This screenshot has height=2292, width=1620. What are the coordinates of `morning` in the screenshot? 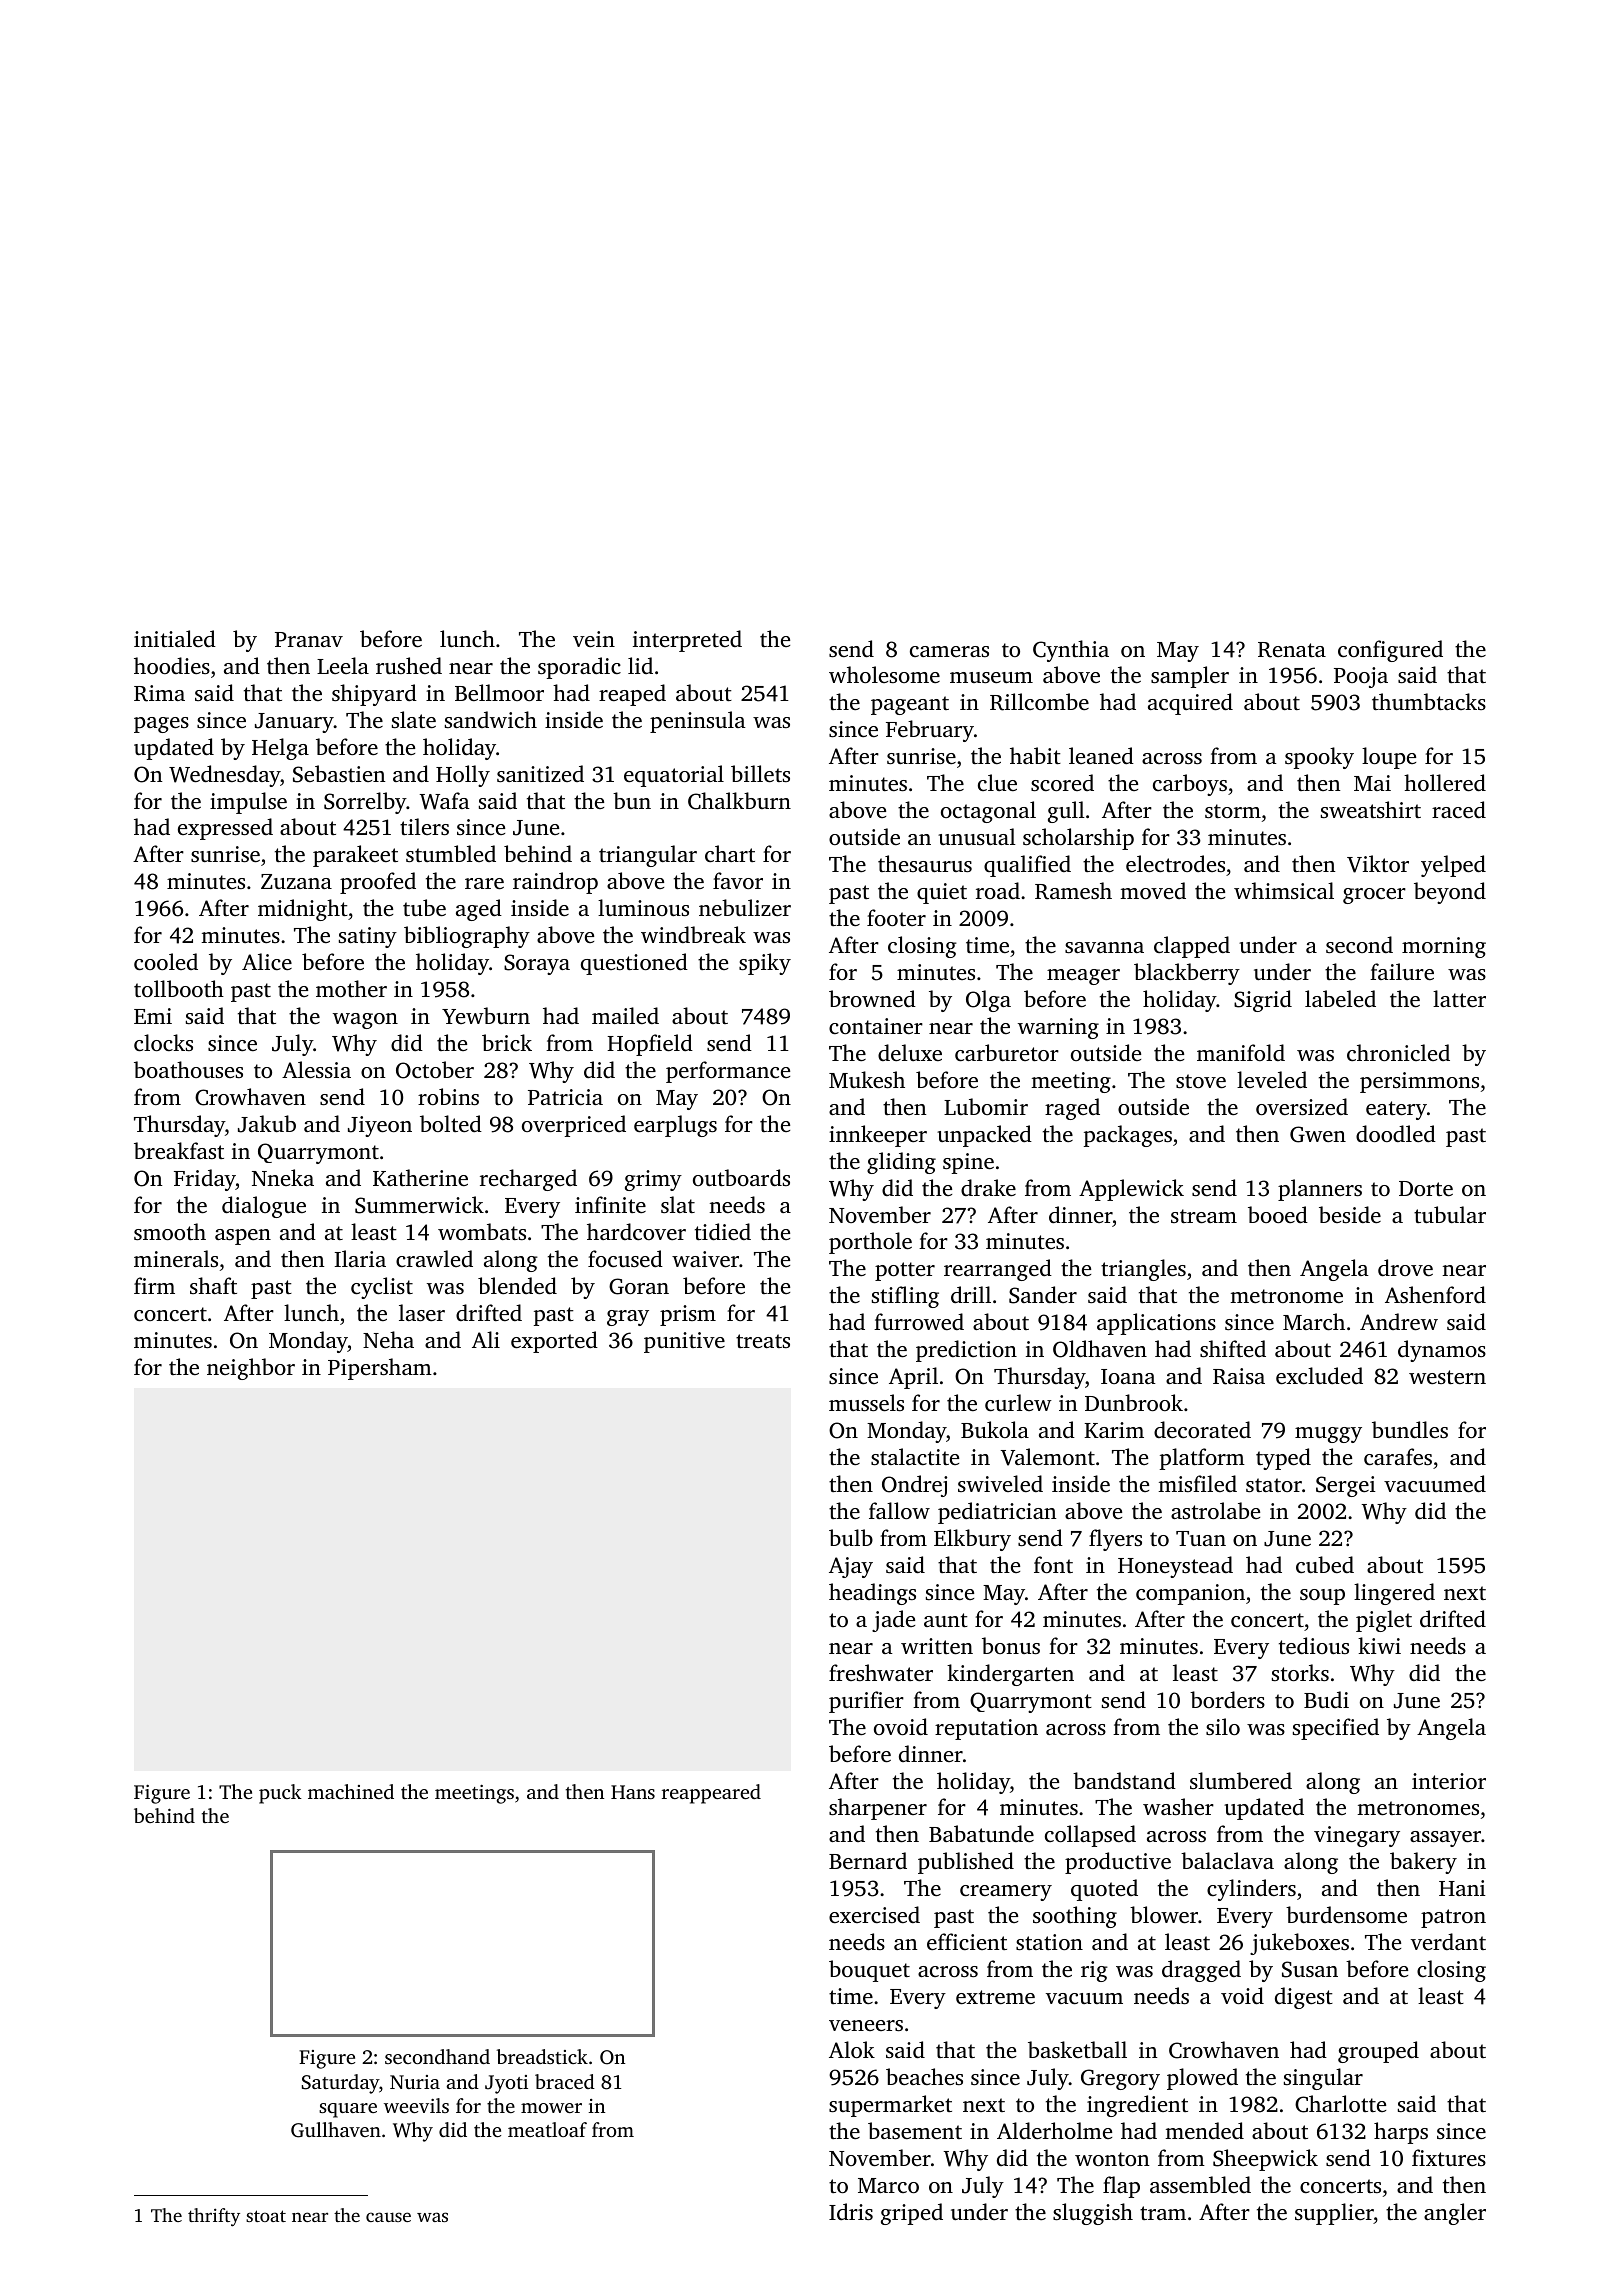 It's located at (1444, 947).
